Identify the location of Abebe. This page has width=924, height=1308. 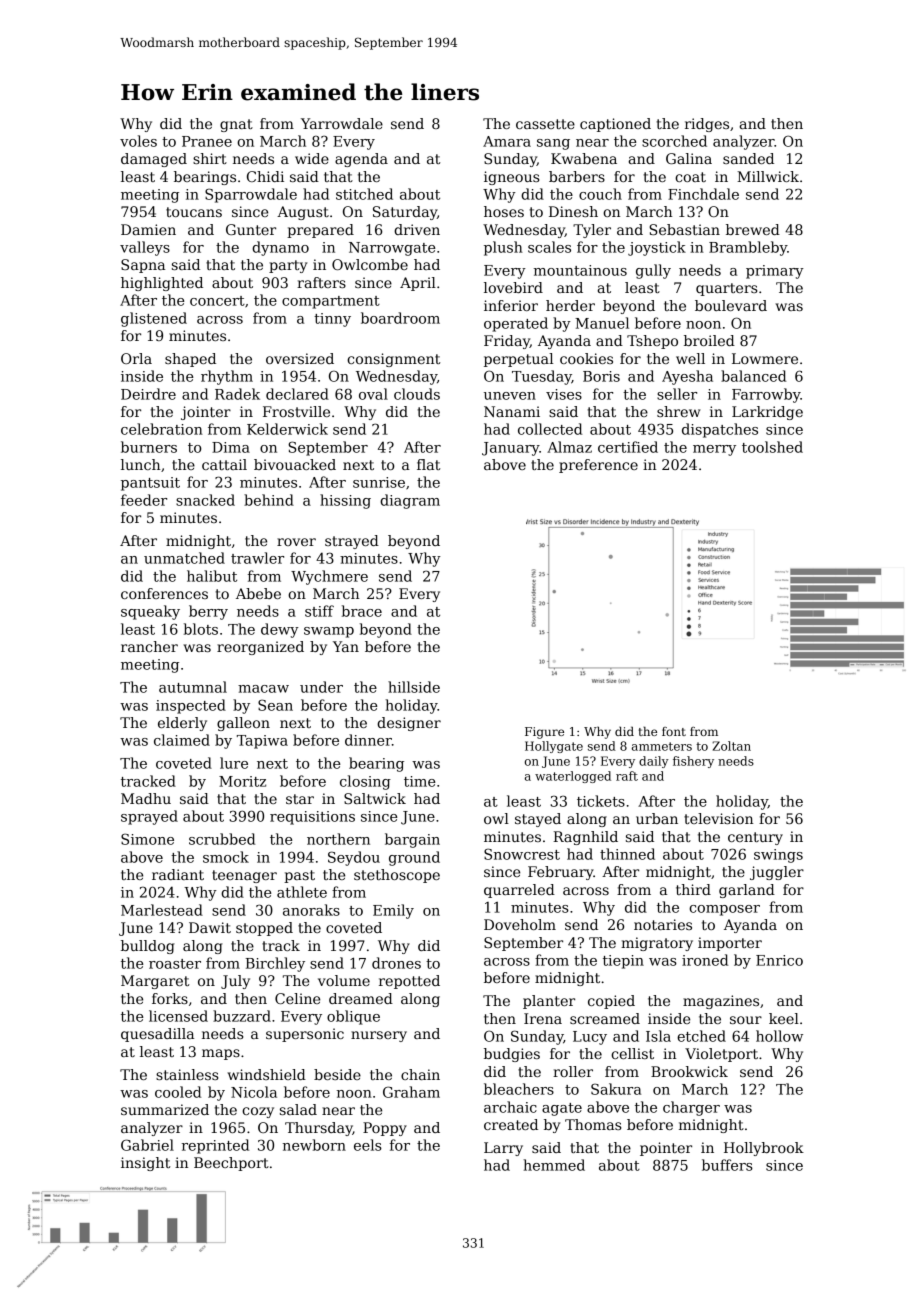
(258, 593).
